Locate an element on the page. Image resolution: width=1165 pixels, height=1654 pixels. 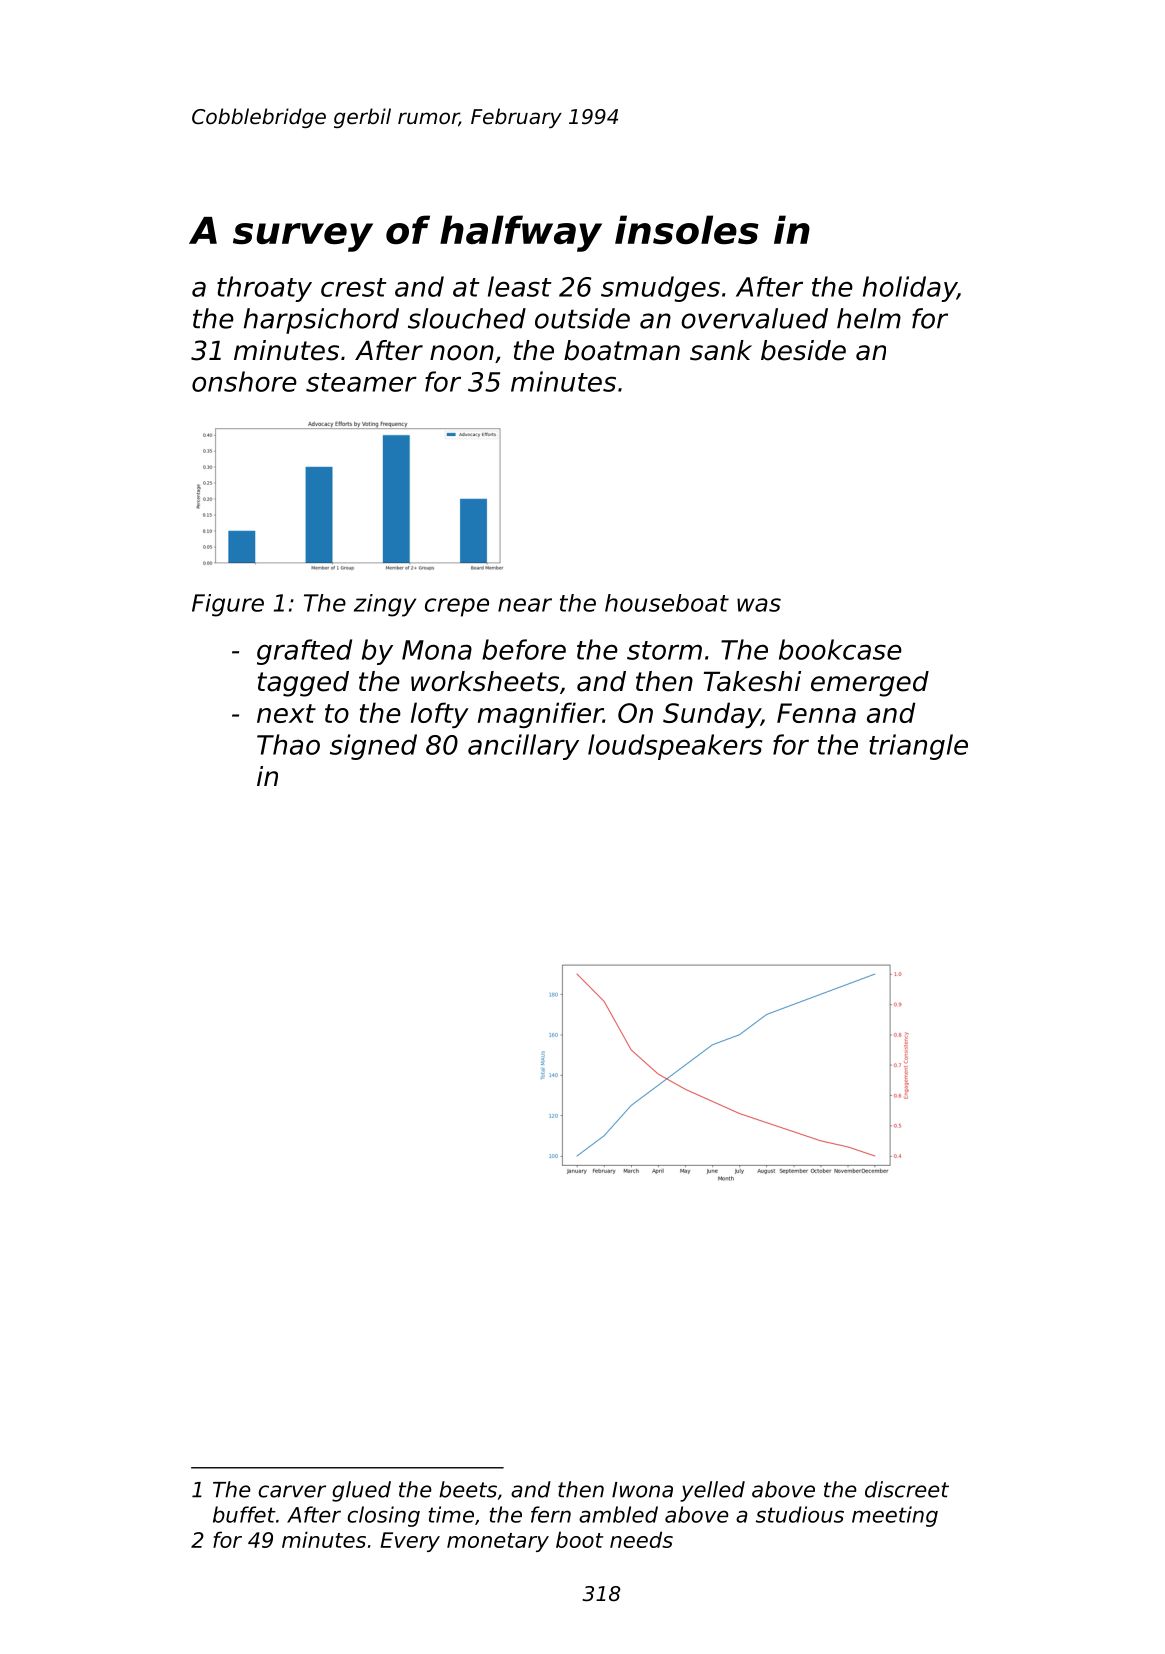
beets is located at coordinates (468, 1489).
